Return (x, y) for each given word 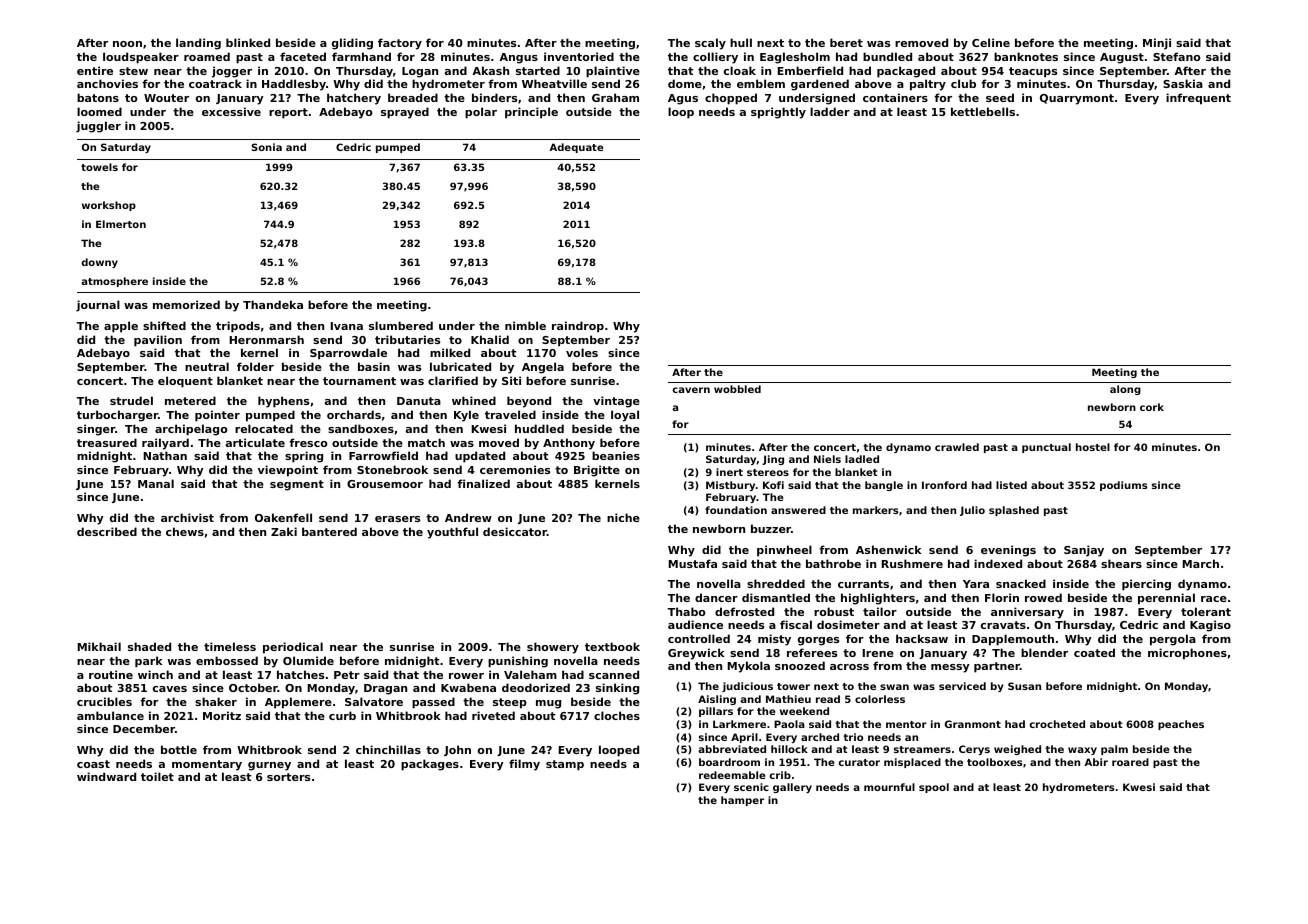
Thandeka (273, 304)
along (1125, 390)
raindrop (578, 327)
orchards (354, 414)
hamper (742, 801)
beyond (529, 402)
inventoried (579, 56)
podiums (1123, 486)
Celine (991, 42)
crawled (957, 447)
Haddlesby (294, 85)
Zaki (284, 531)
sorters (288, 777)
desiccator (515, 531)
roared (1130, 762)
